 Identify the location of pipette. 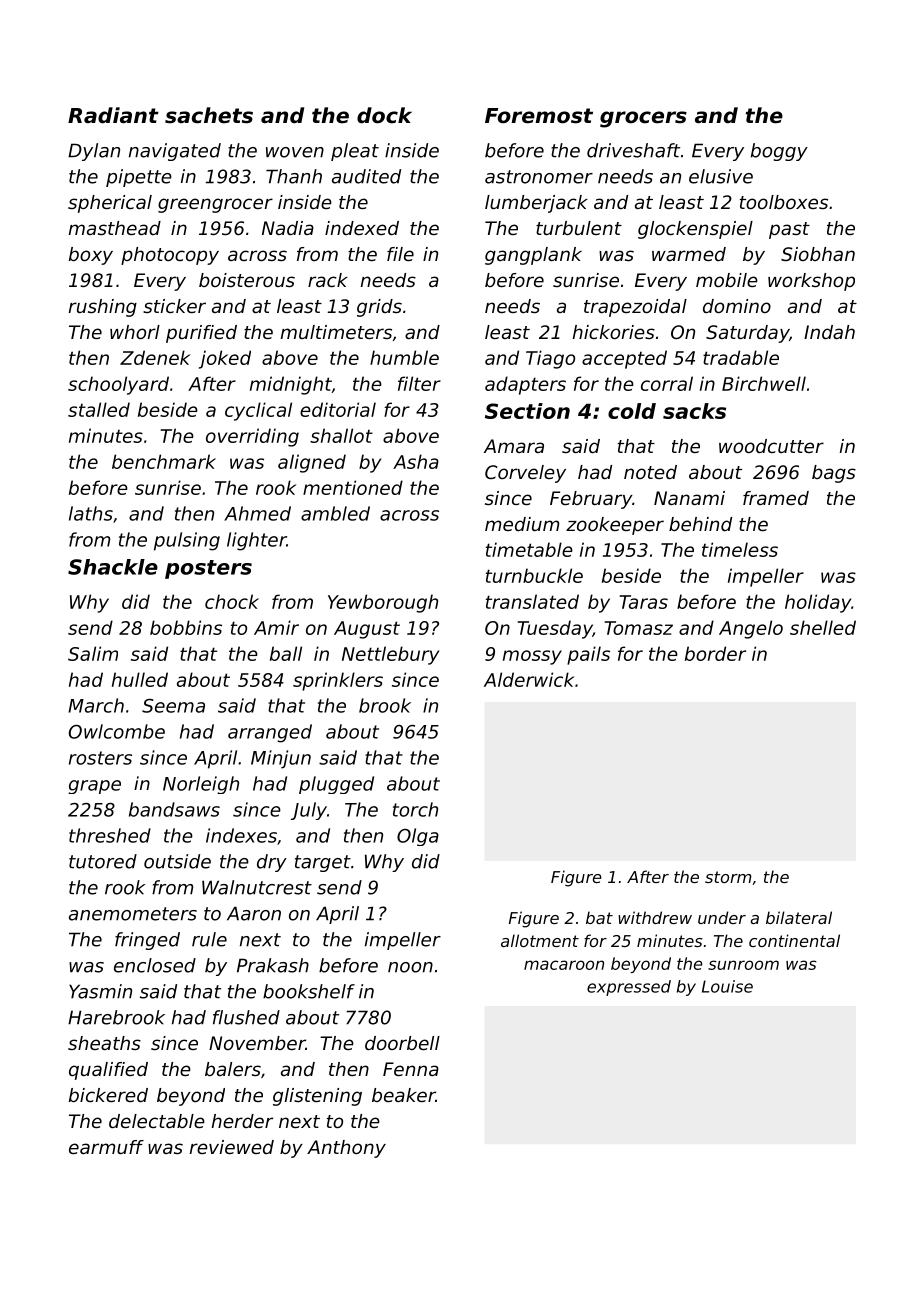
(139, 178).
